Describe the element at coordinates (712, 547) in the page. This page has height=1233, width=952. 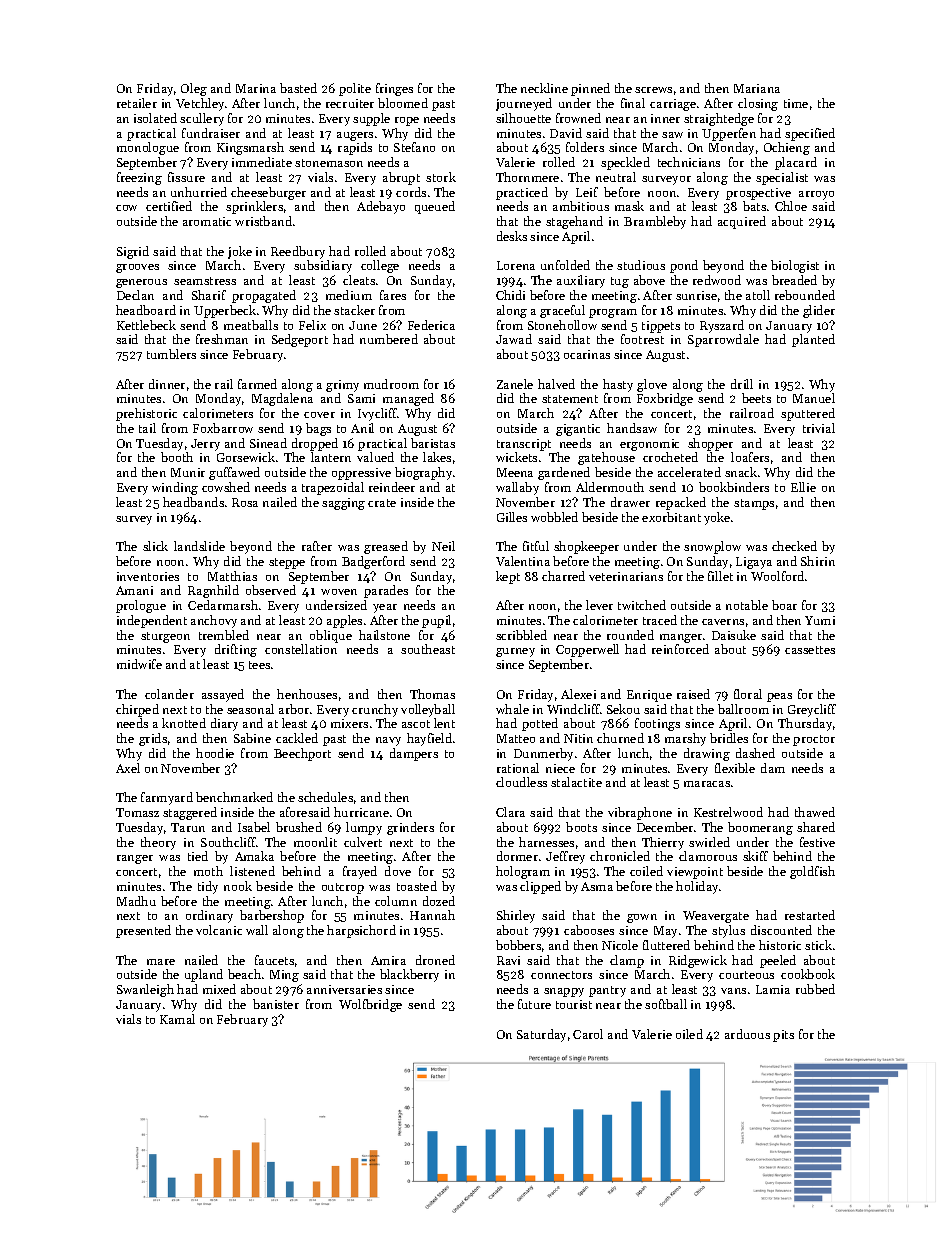
I see `snowplow` at that location.
